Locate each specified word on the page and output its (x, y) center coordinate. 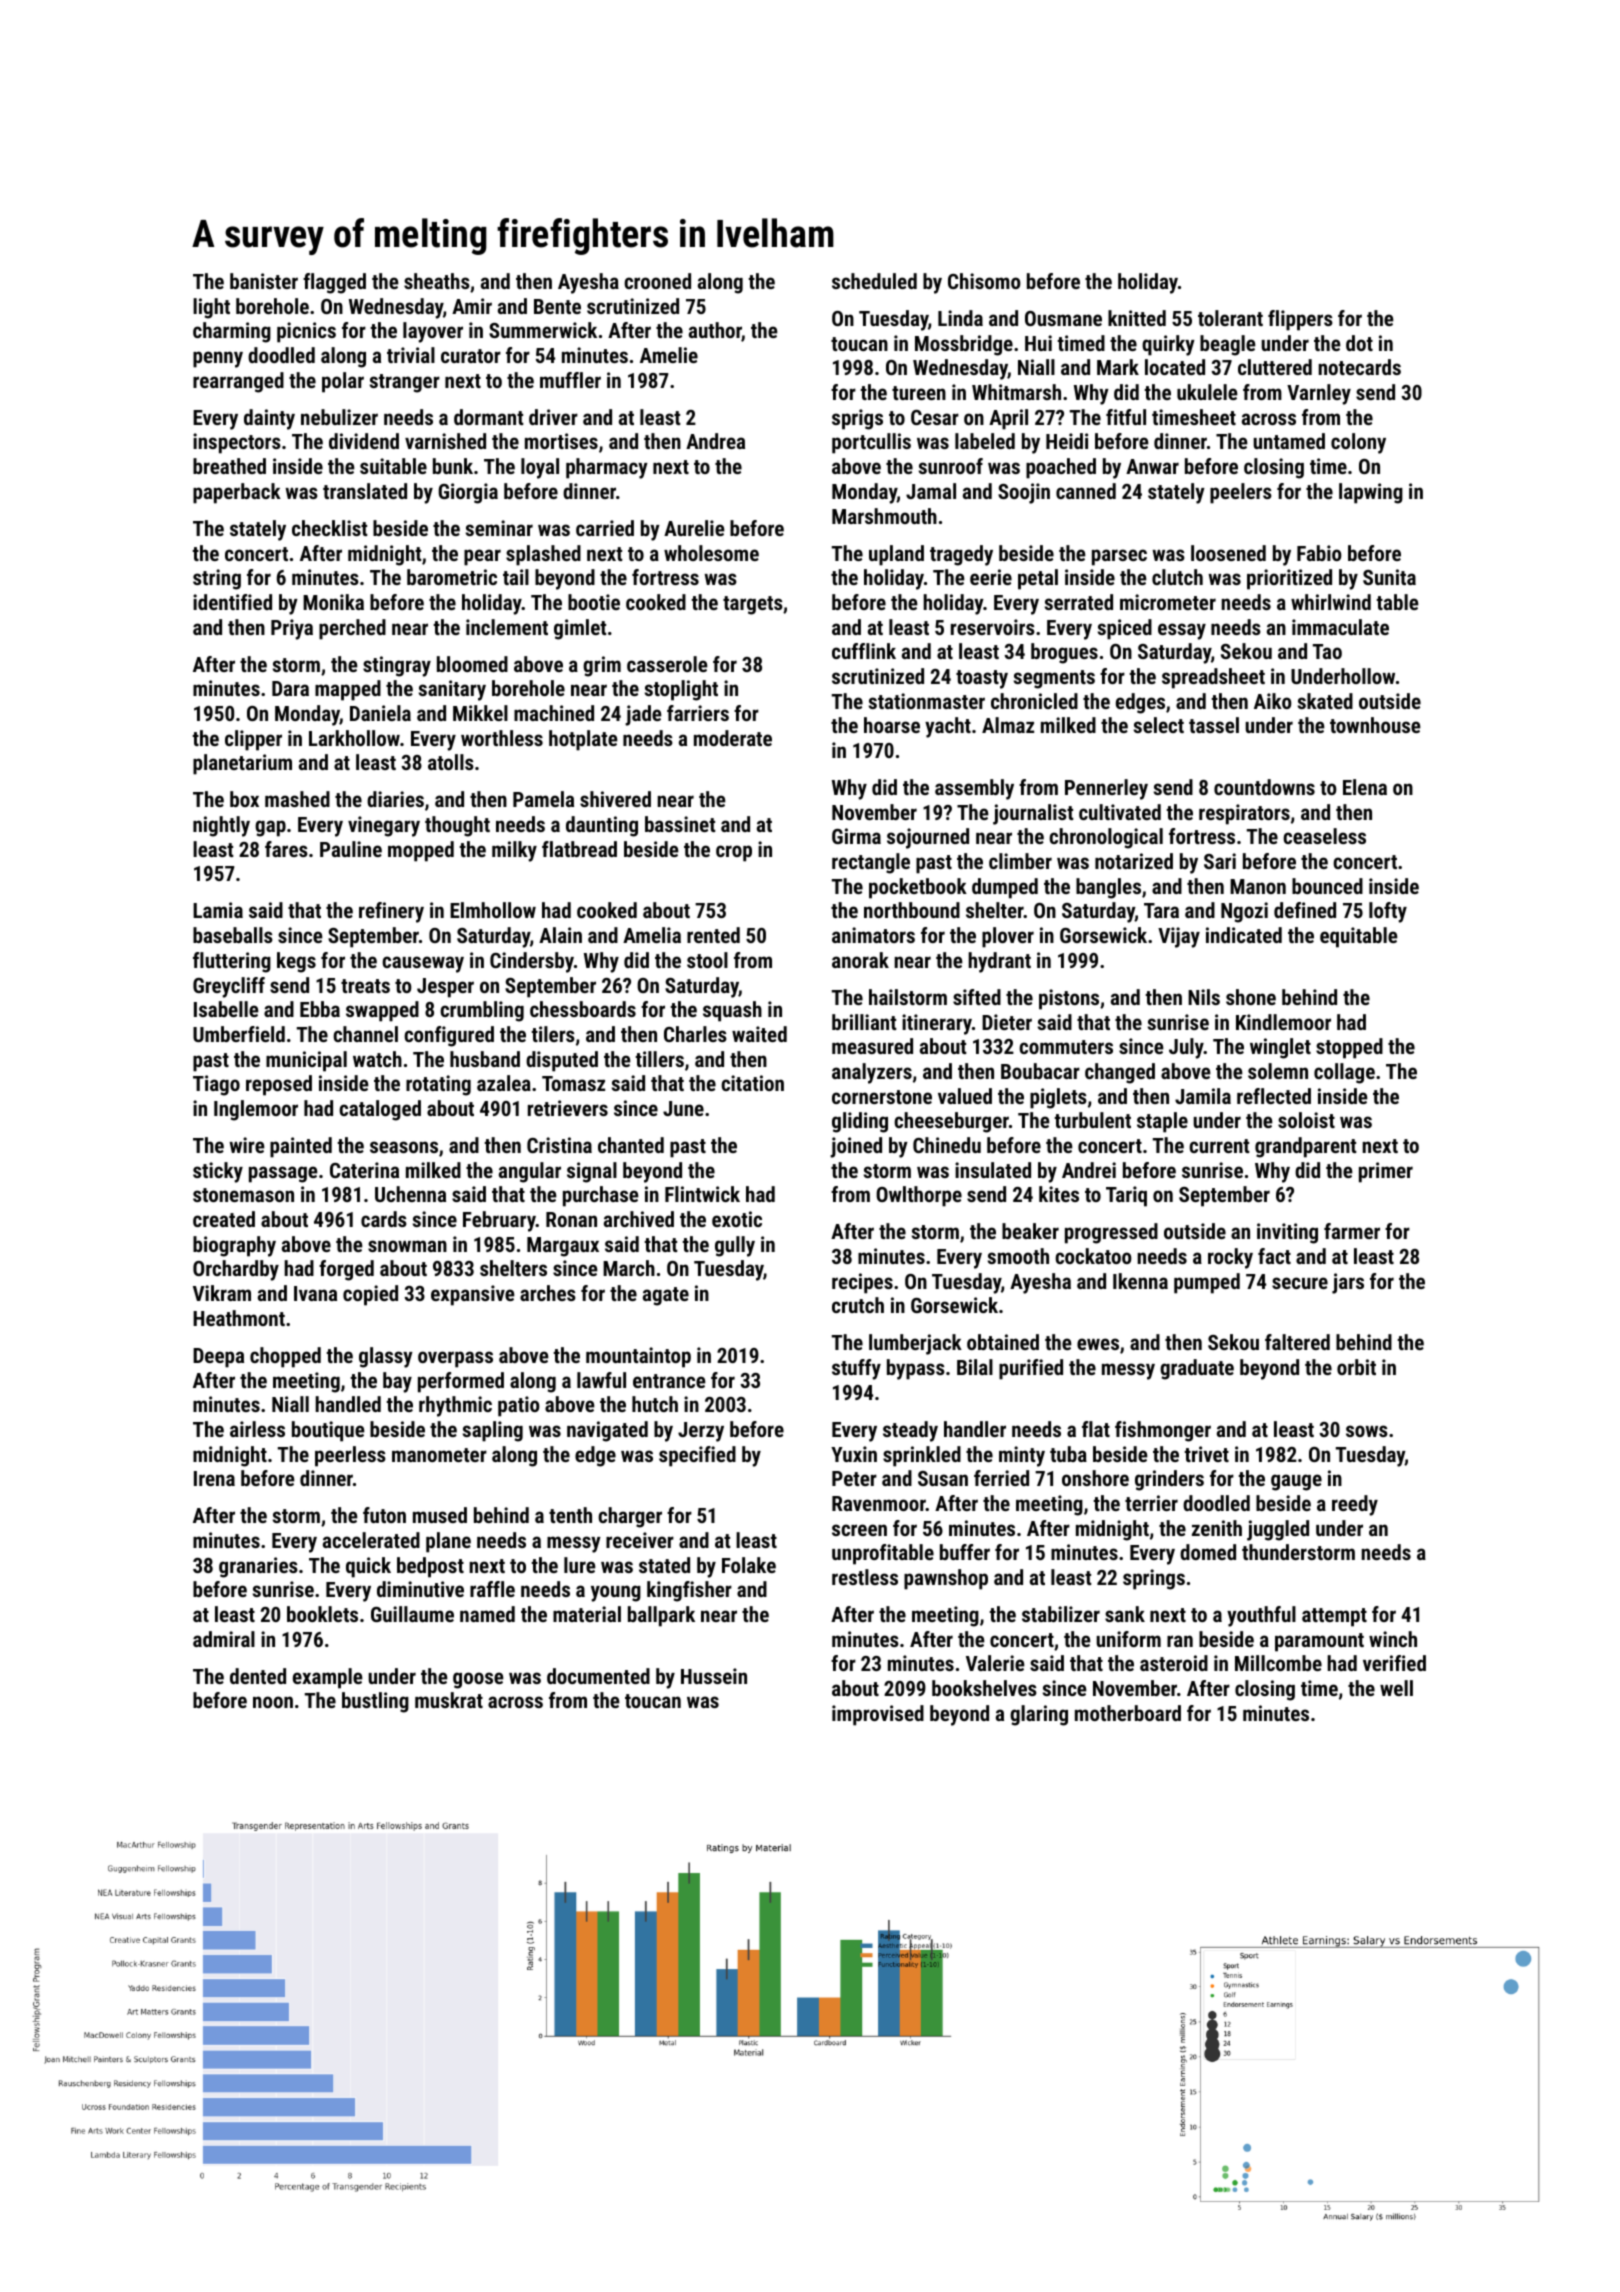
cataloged (380, 1110)
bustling (375, 1702)
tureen (919, 393)
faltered (1297, 1342)
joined (856, 1147)
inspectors (237, 443)
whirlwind (1331, 602)
